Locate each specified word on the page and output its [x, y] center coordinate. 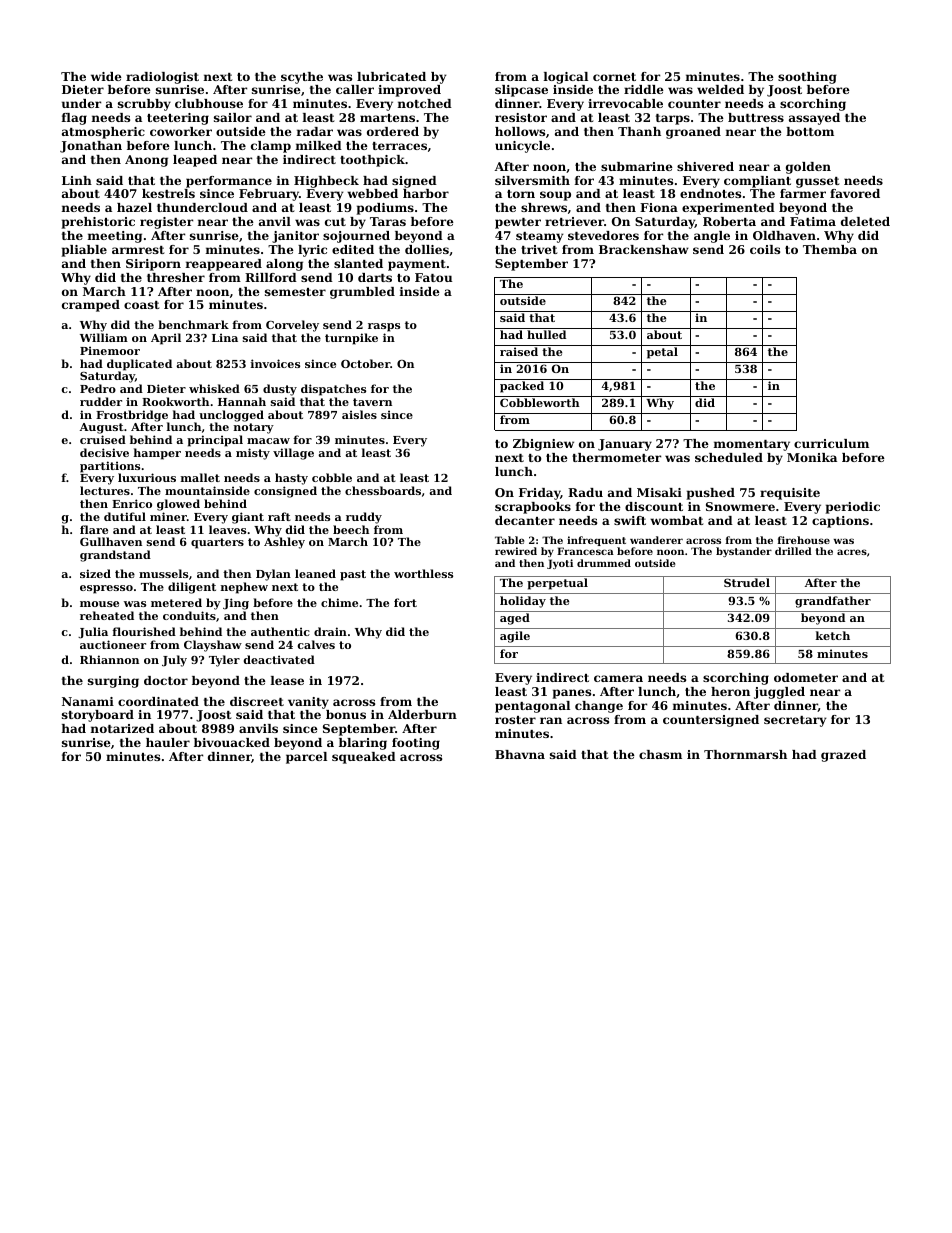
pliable [84, 251]
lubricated [391, 76]
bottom [810, 131]
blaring [363, 744]
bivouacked [232, 742]
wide [106, 76]
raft [279, 516]
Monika [812, 457]
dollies [427, 249]
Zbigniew [543, 445]
